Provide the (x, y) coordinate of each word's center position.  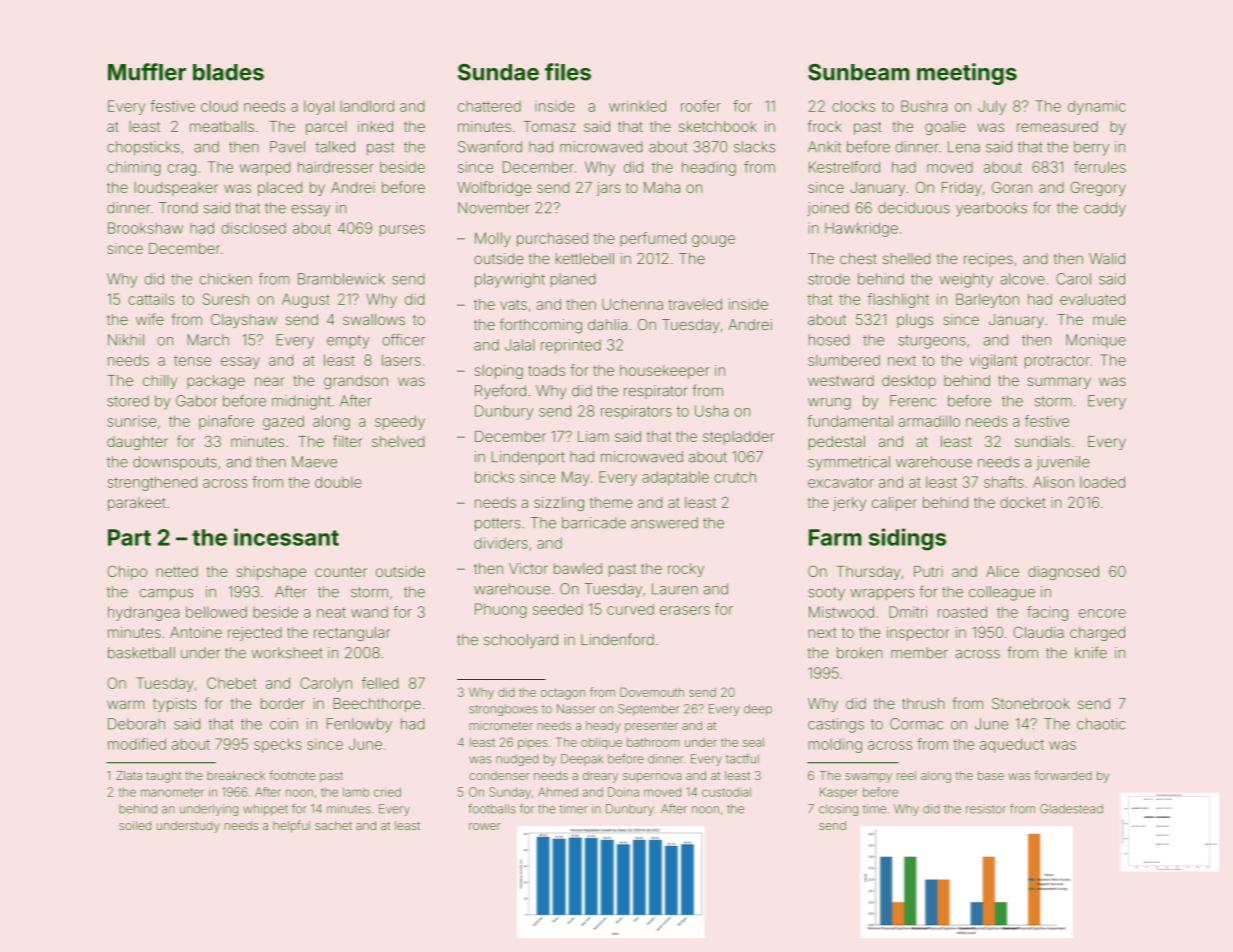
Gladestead (1071, 809)
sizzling (559, 504)
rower (484, 826)
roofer (701, 106)
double (338, 482)
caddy (1105, 209)
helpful (291, 826)
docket (1023, 502)
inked (375, 126)
